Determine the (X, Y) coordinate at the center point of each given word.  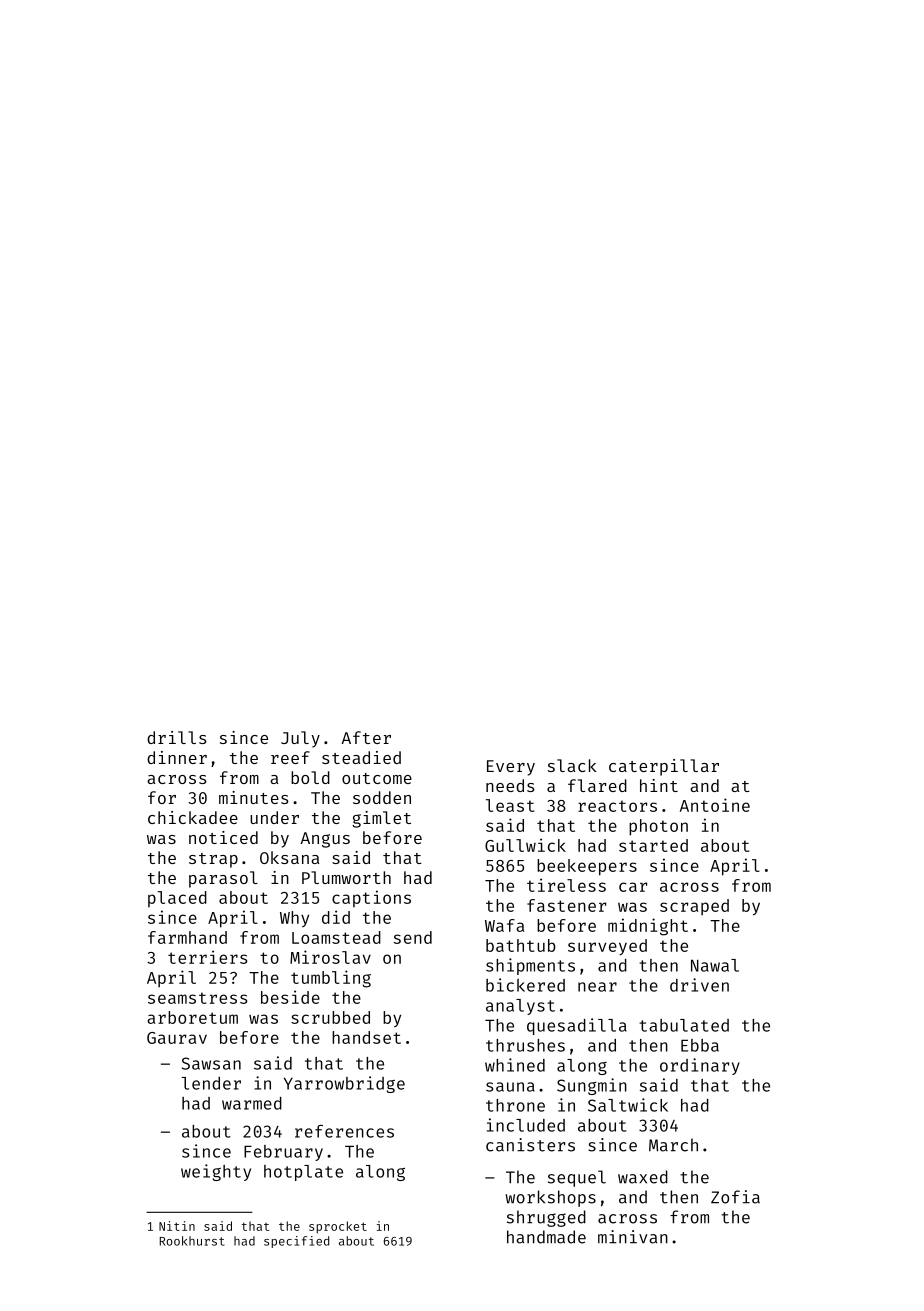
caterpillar (664, 767)
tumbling (331, 979)
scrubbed (330, 1017)
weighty (216, 1172)
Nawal (715, 965)
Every (511, 768)
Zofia (735, 1197)
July (300, 739)
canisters (530, 1145)
